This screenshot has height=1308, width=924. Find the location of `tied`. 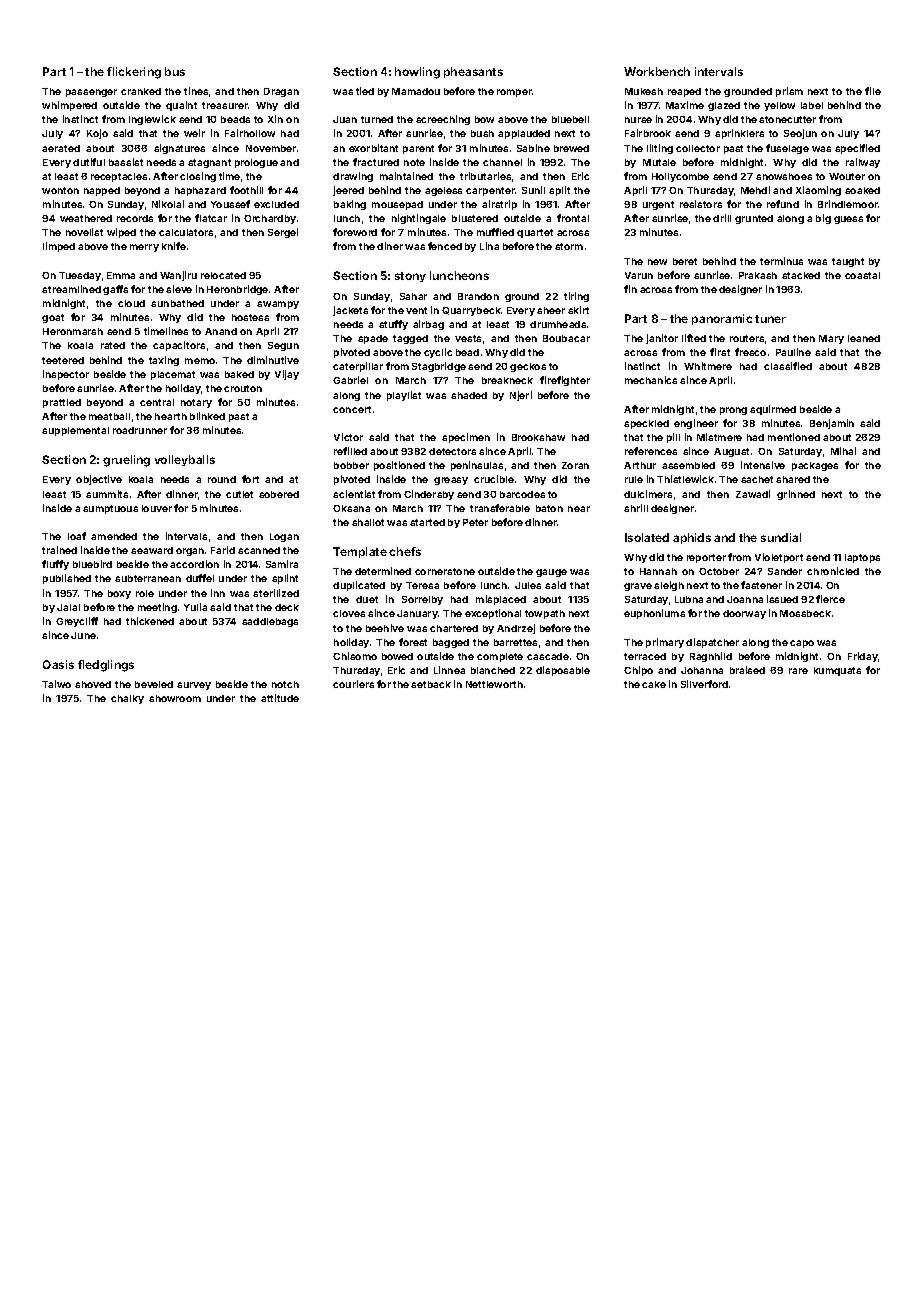

tied is located at coordinates (365, 91).
